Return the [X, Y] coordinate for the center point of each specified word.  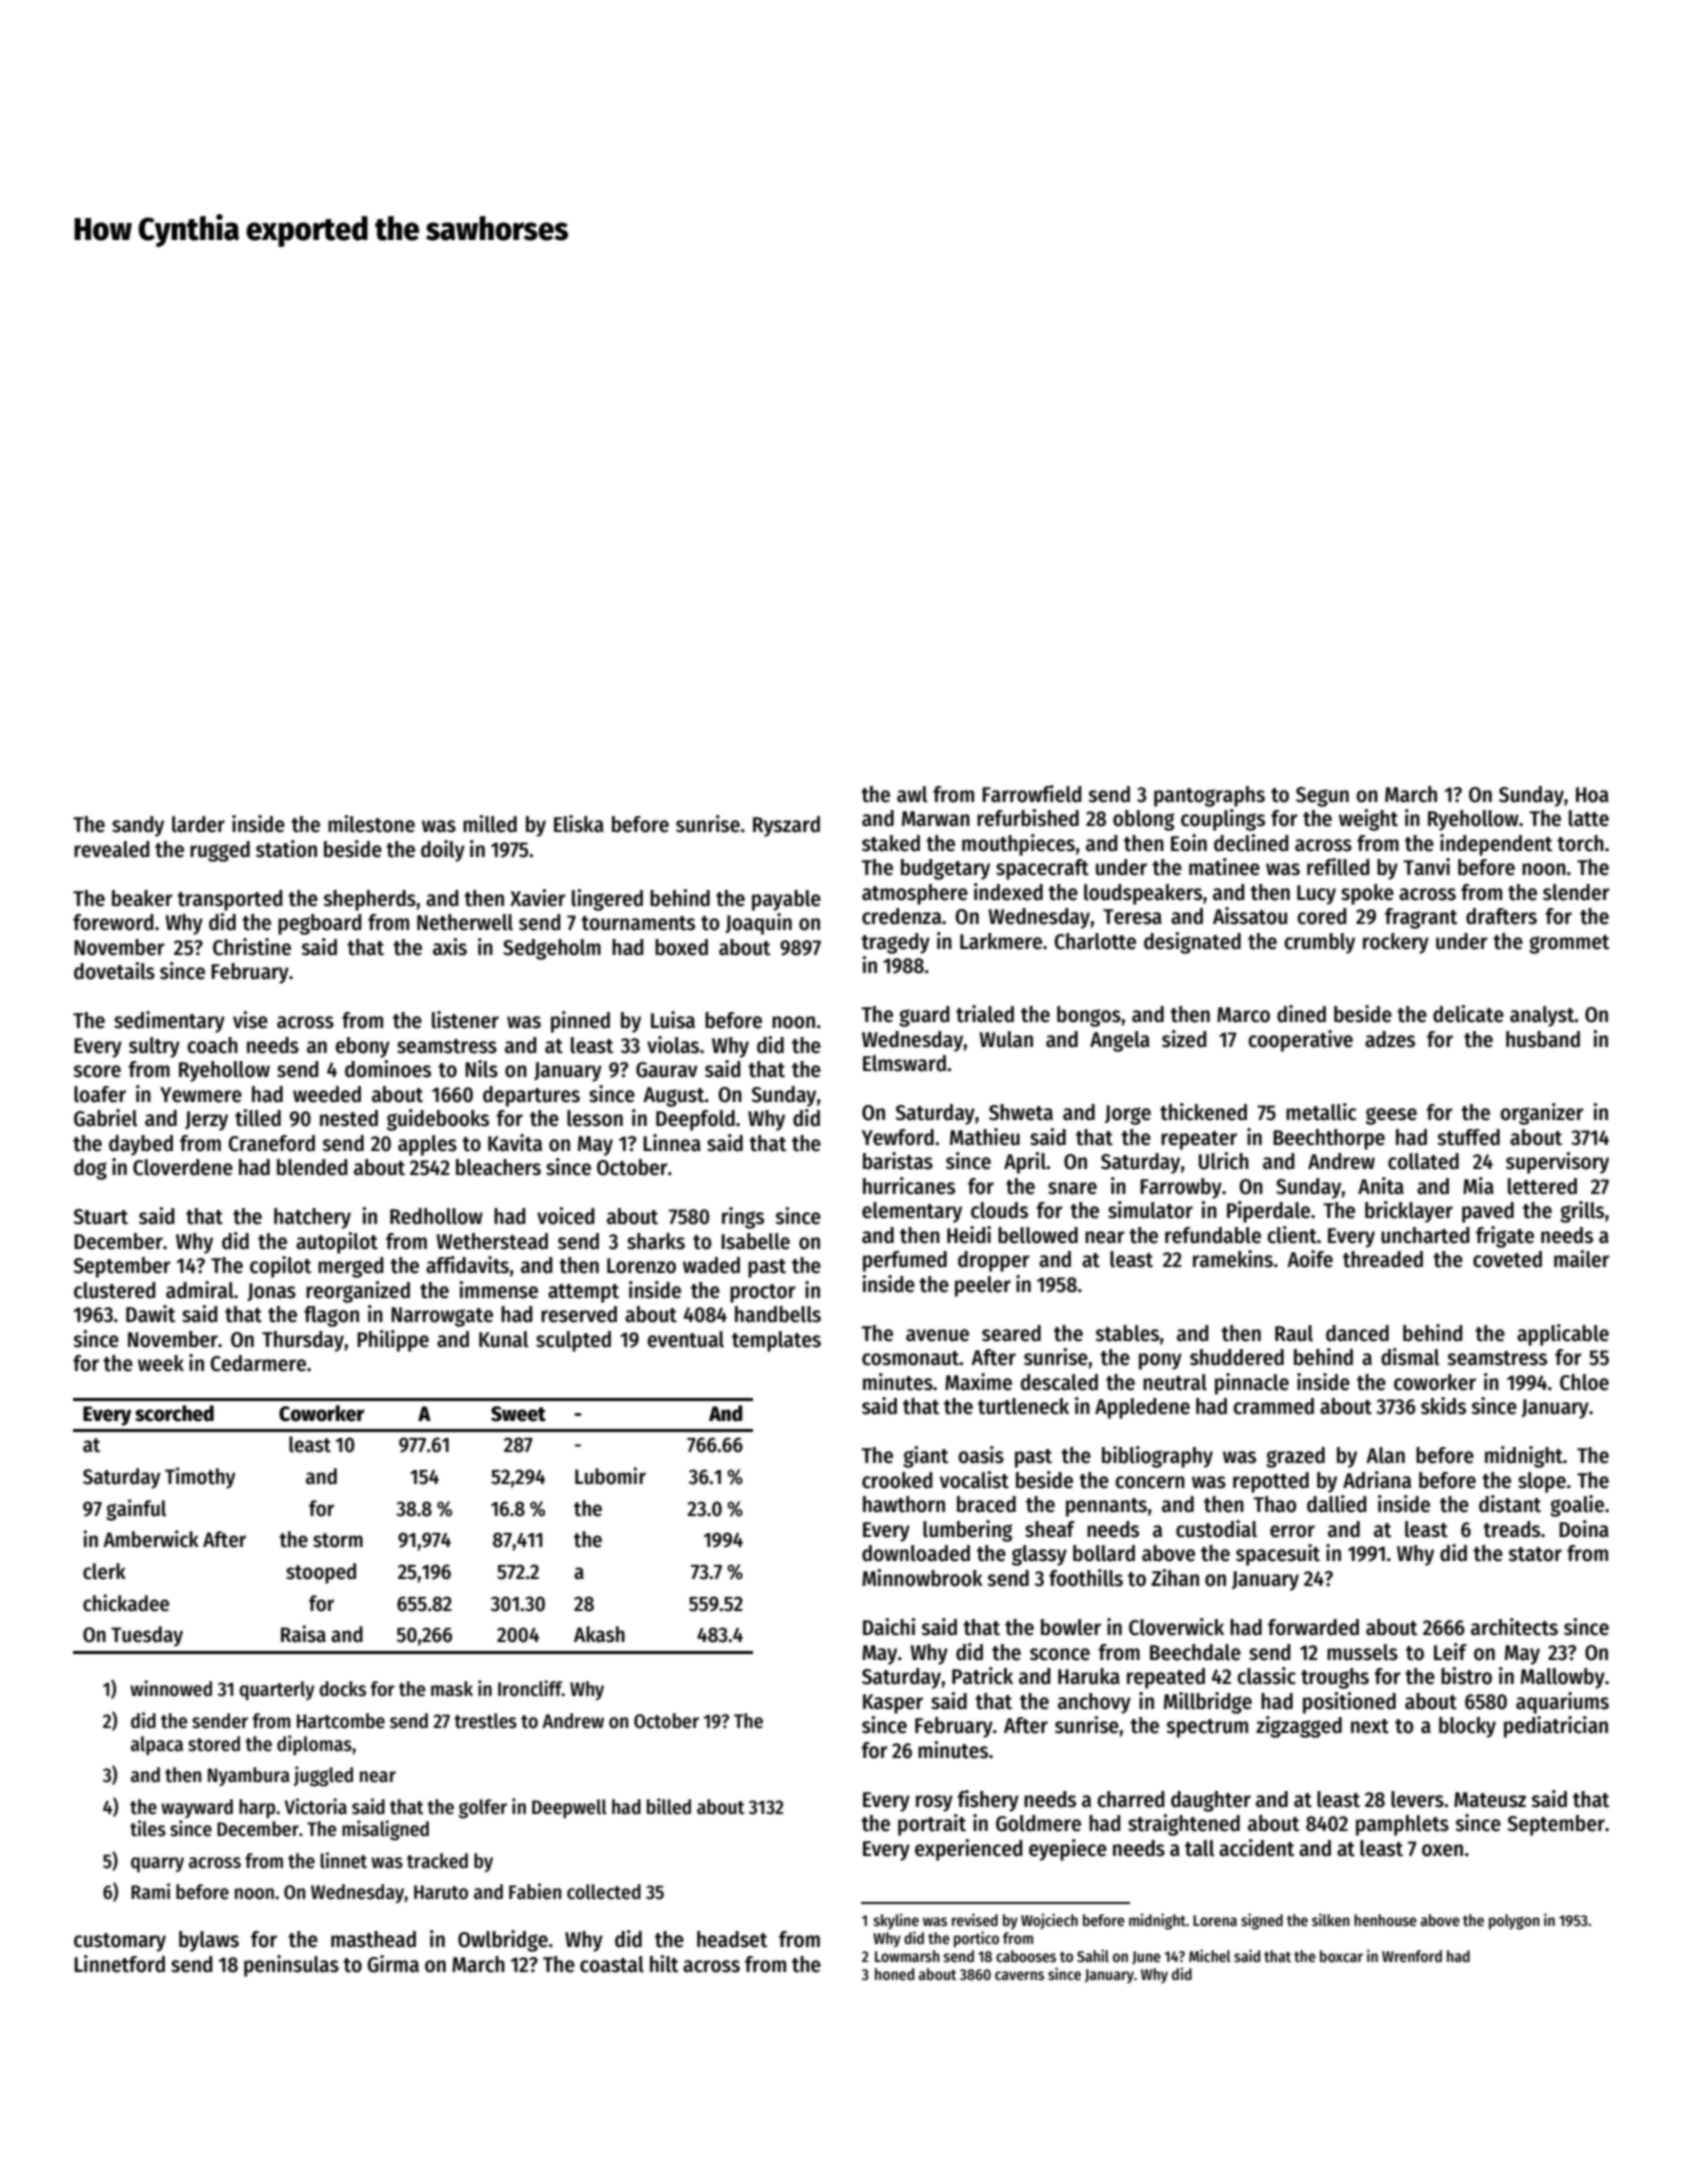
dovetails [114, 971]
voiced [565, 1216]
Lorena [1215, 1920]
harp [257, 1808]
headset [732, 1939]
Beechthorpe [1329, 1139]
